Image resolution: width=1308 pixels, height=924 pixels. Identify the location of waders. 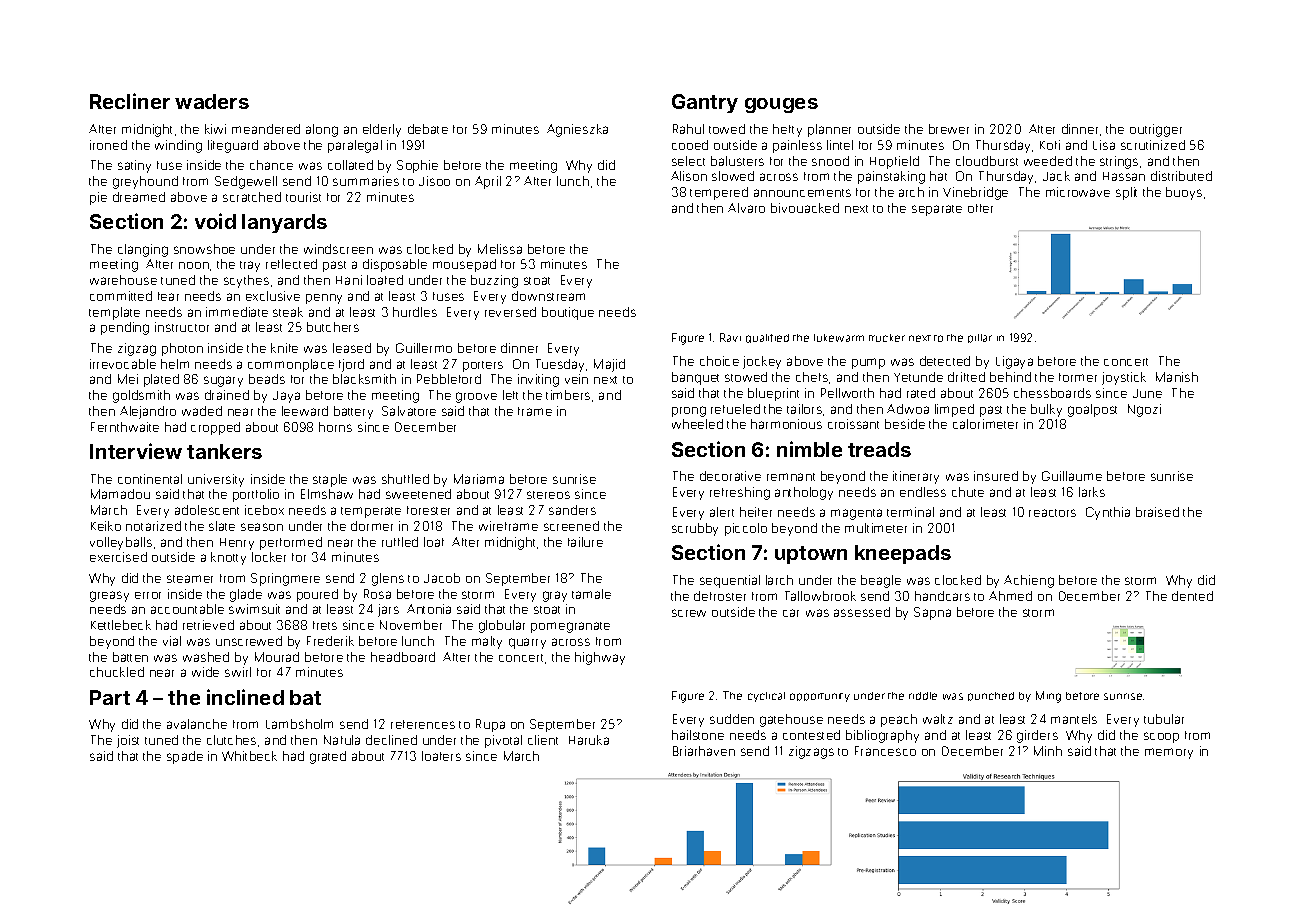
(212, 101).
